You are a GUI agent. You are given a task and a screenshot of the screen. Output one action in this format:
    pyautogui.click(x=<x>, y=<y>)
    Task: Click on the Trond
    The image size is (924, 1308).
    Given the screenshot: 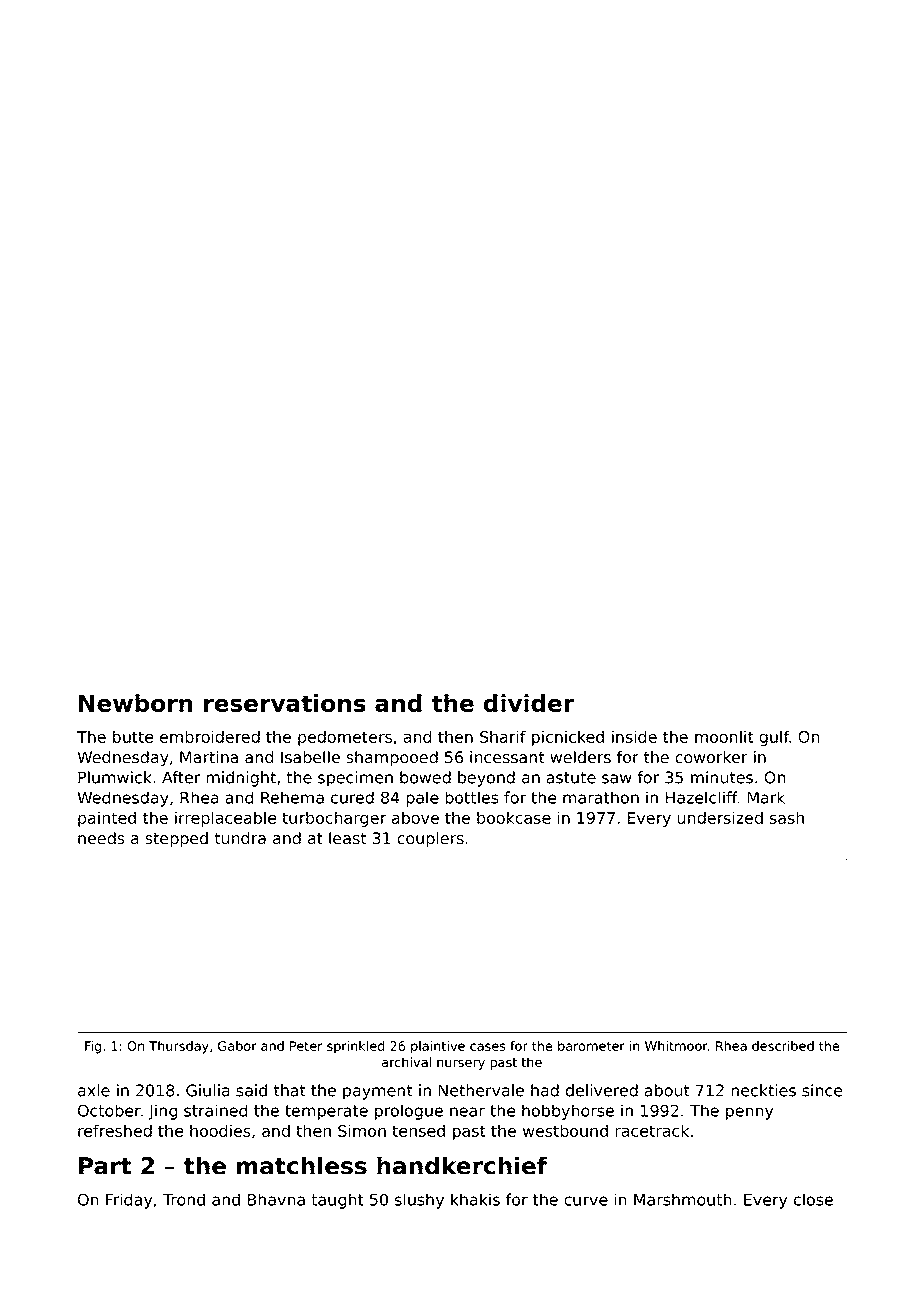 What is the action you would take?
    pyautogui.click(x=184, y=1199)
